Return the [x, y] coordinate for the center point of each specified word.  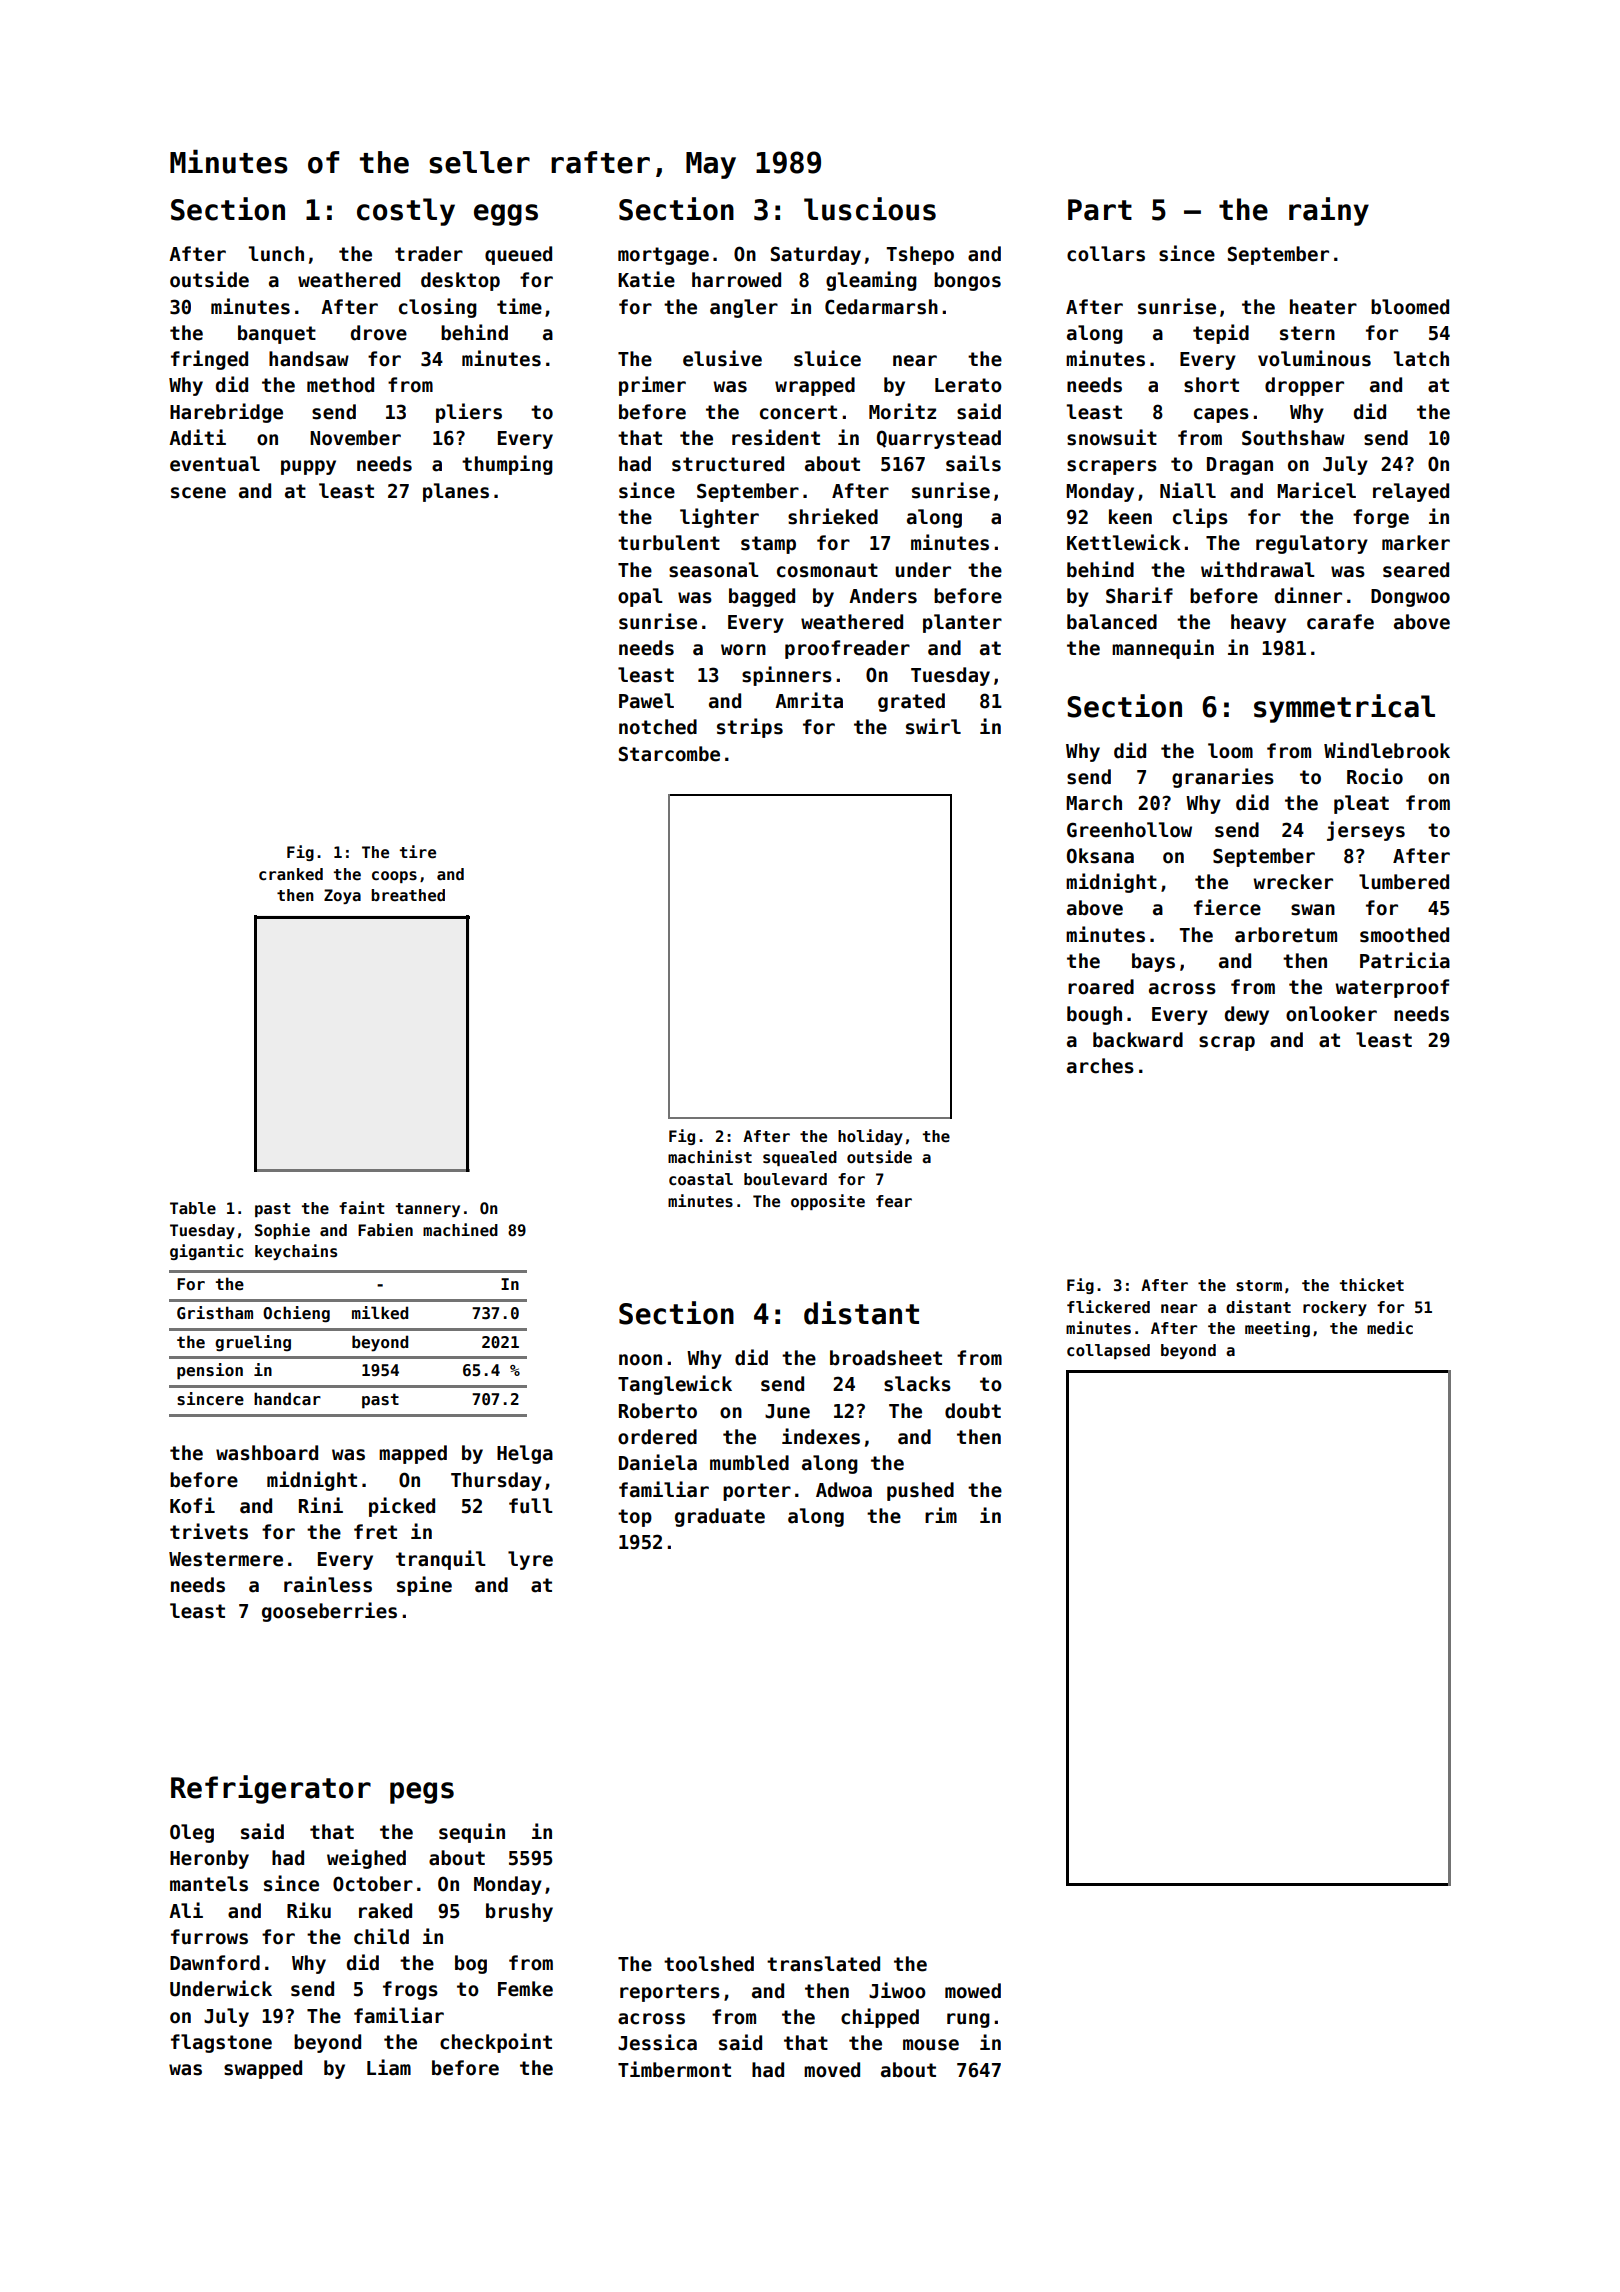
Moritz [902, 411]
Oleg [192, 1833]
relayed [1411, 492]
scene [198, 493]
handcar [287, 1399]
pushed [920, 1491]
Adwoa [844, 1490]
